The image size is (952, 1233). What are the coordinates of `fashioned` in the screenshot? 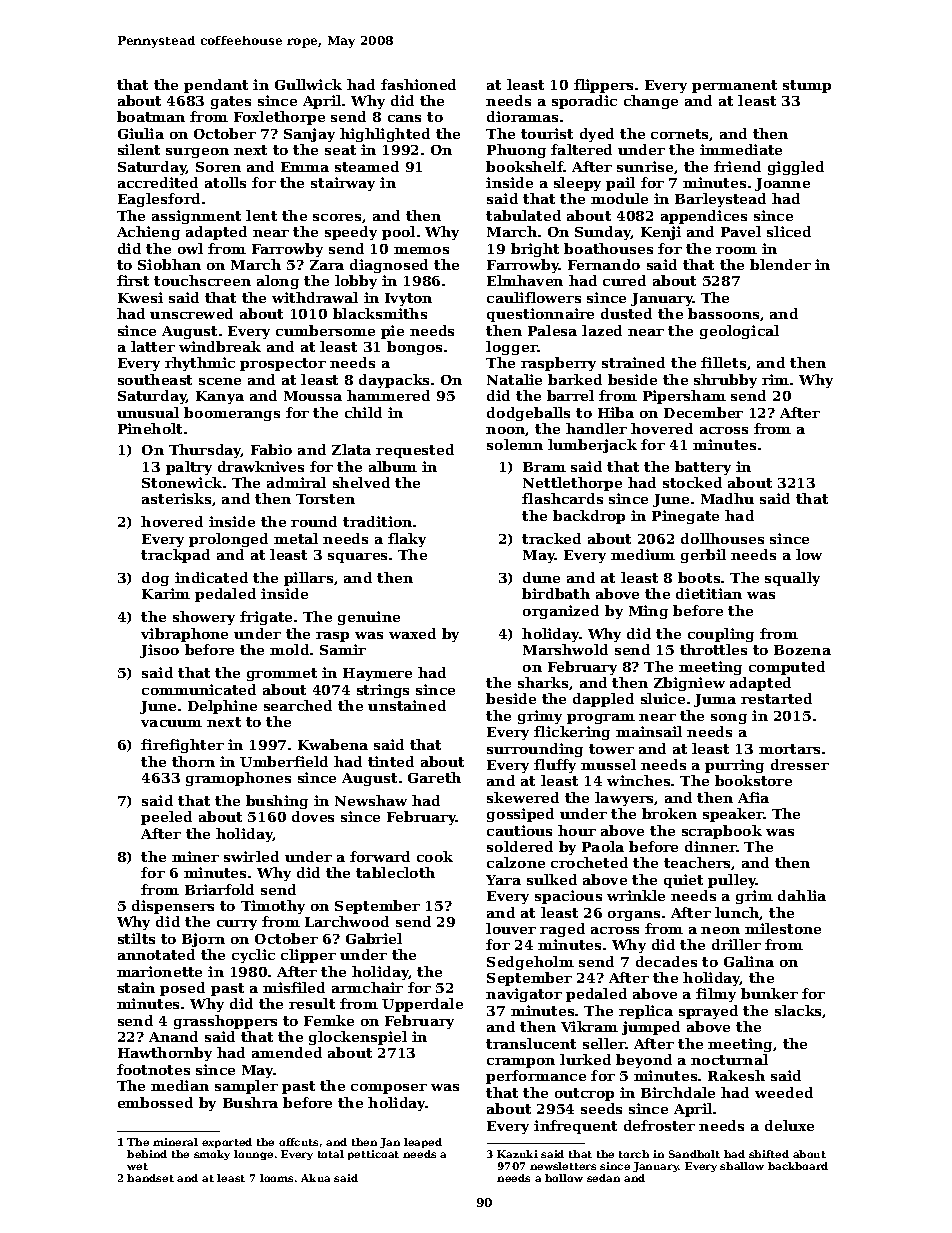 It's located at (418, 84).
